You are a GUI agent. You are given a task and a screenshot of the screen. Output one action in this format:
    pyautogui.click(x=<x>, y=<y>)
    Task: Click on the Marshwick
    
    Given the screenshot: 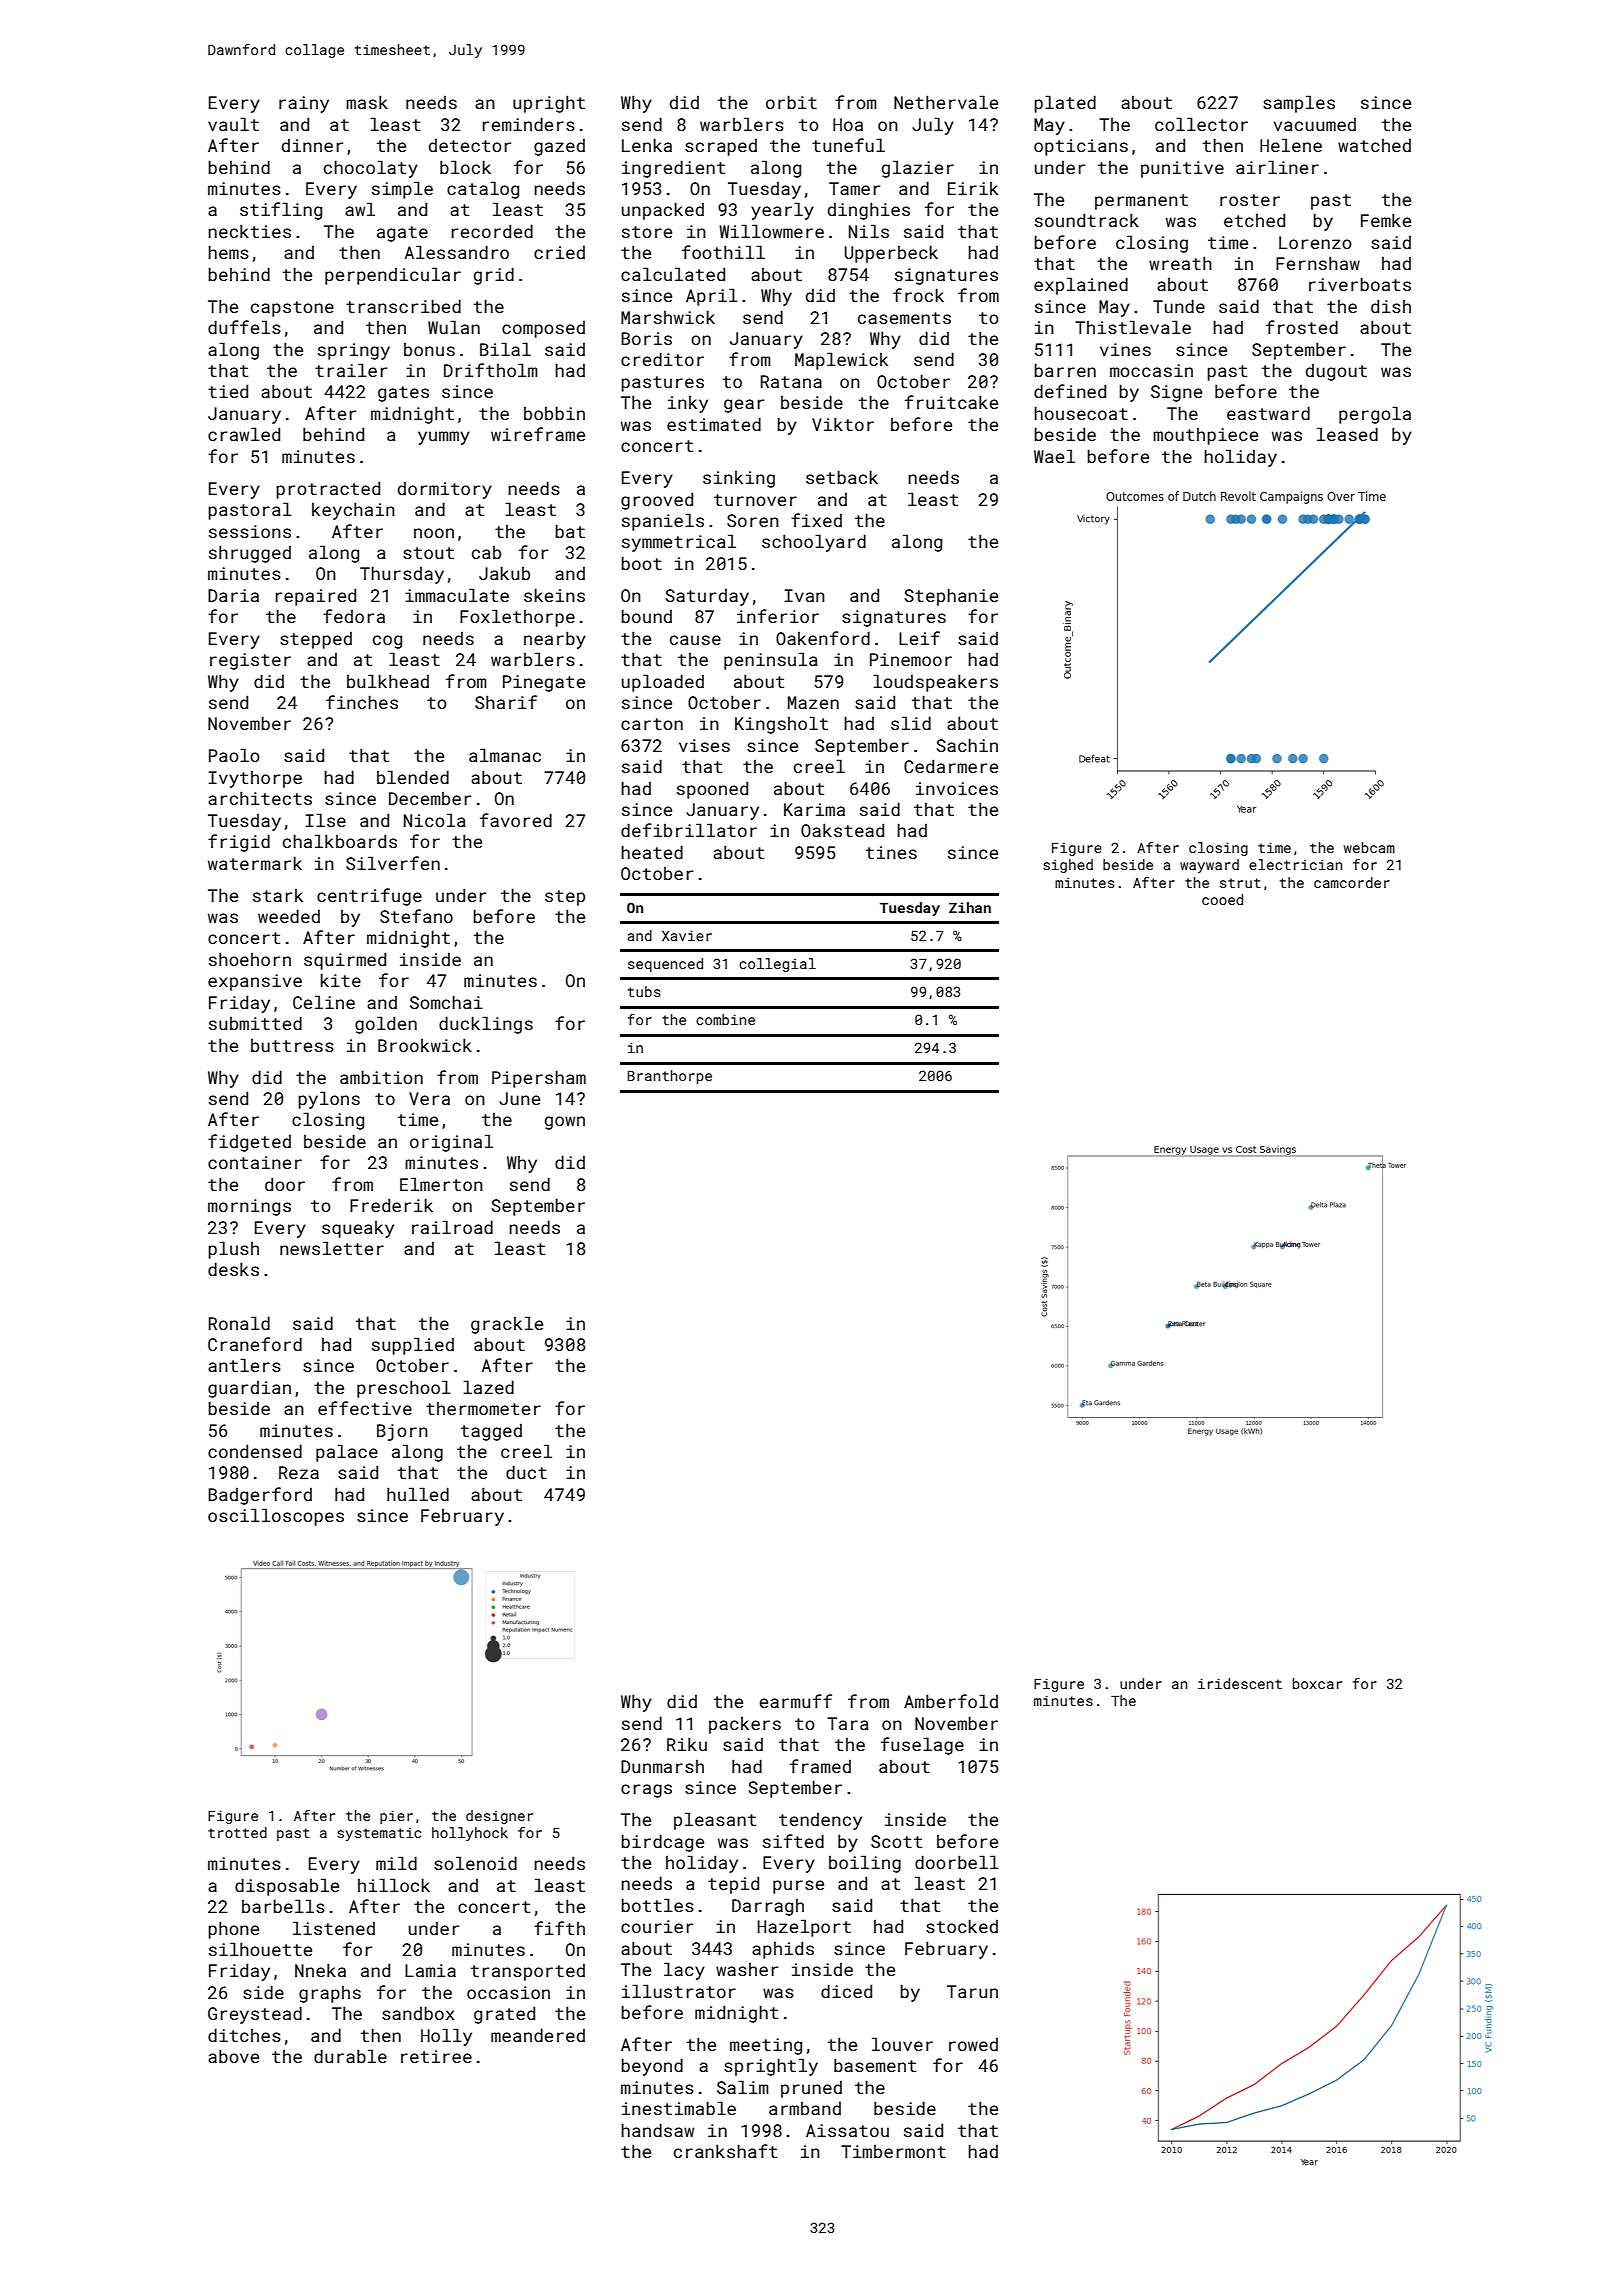 What is the action you would take?
    pyautogui.click(x=668, y=317)
